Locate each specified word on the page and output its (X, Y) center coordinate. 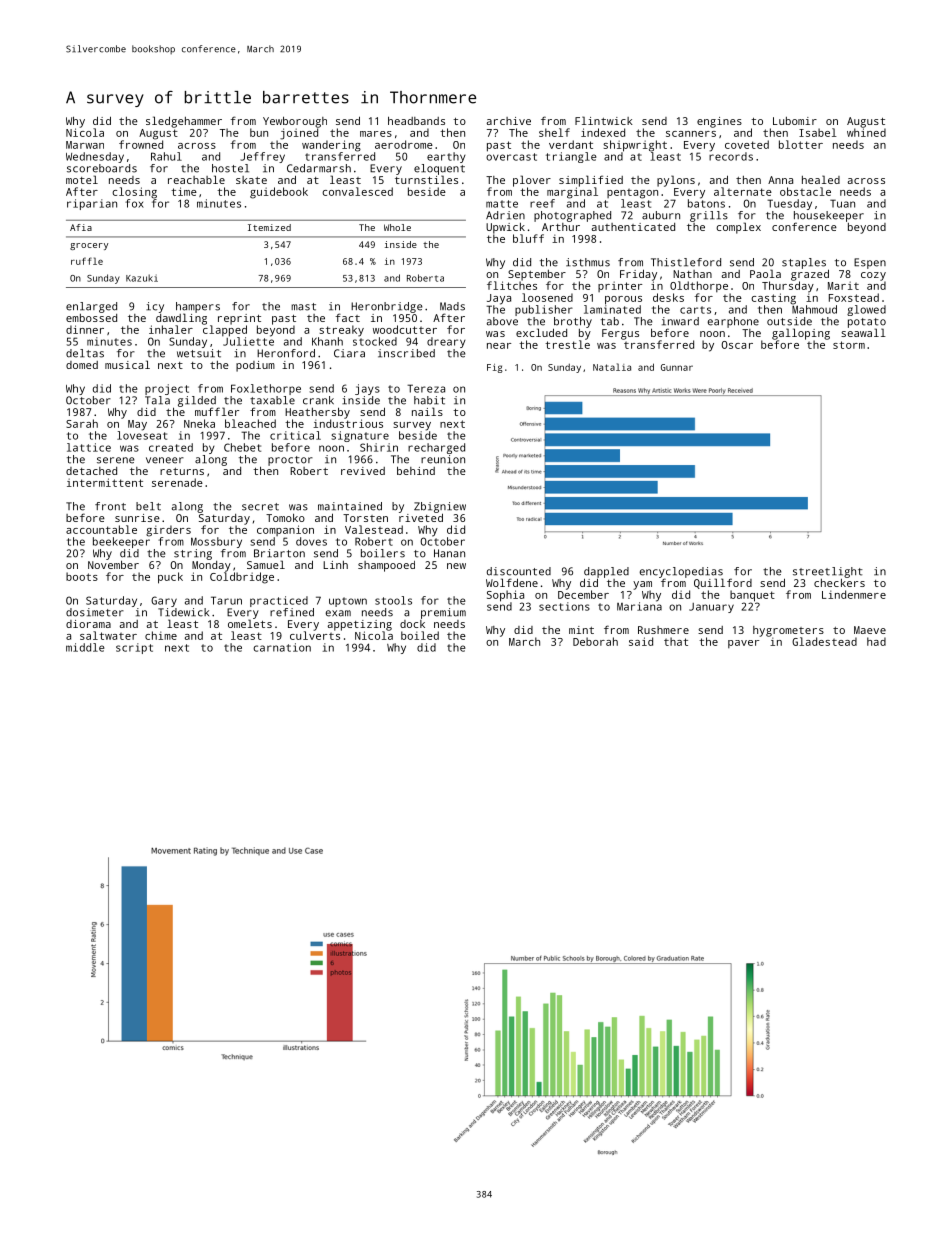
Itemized (269, 227)
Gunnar (677, 367)
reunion (443, 459)
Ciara (349, 353)
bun (259, 132)
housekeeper (829, 216)
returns (182, 471)
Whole (397, 227)
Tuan (842, 203)
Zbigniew (440, 507)
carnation (282, 647)
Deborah (595, 641)
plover (532, 181)
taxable (272, 400)
